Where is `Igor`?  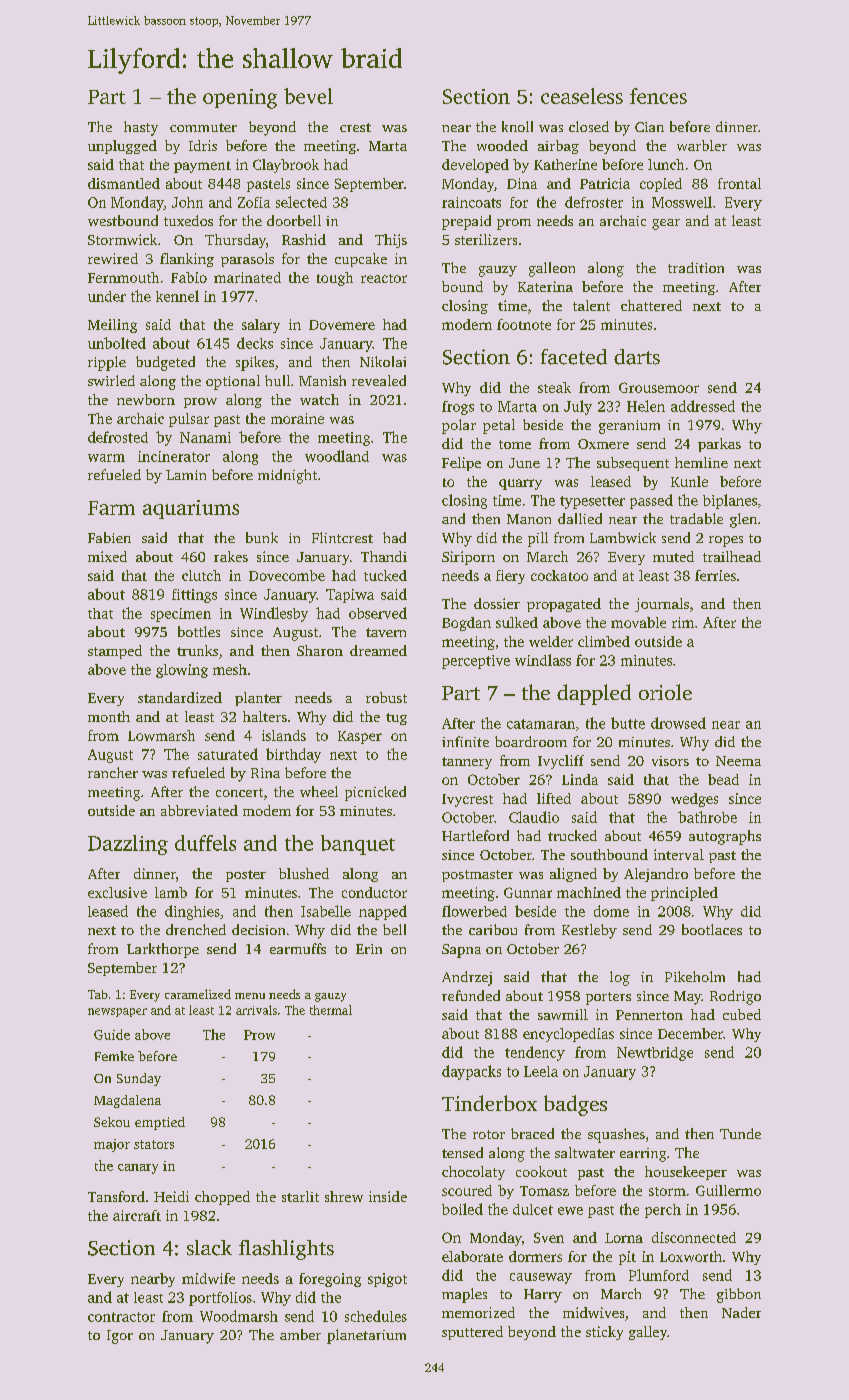 Igor is located at coordinates (120, 1337).
